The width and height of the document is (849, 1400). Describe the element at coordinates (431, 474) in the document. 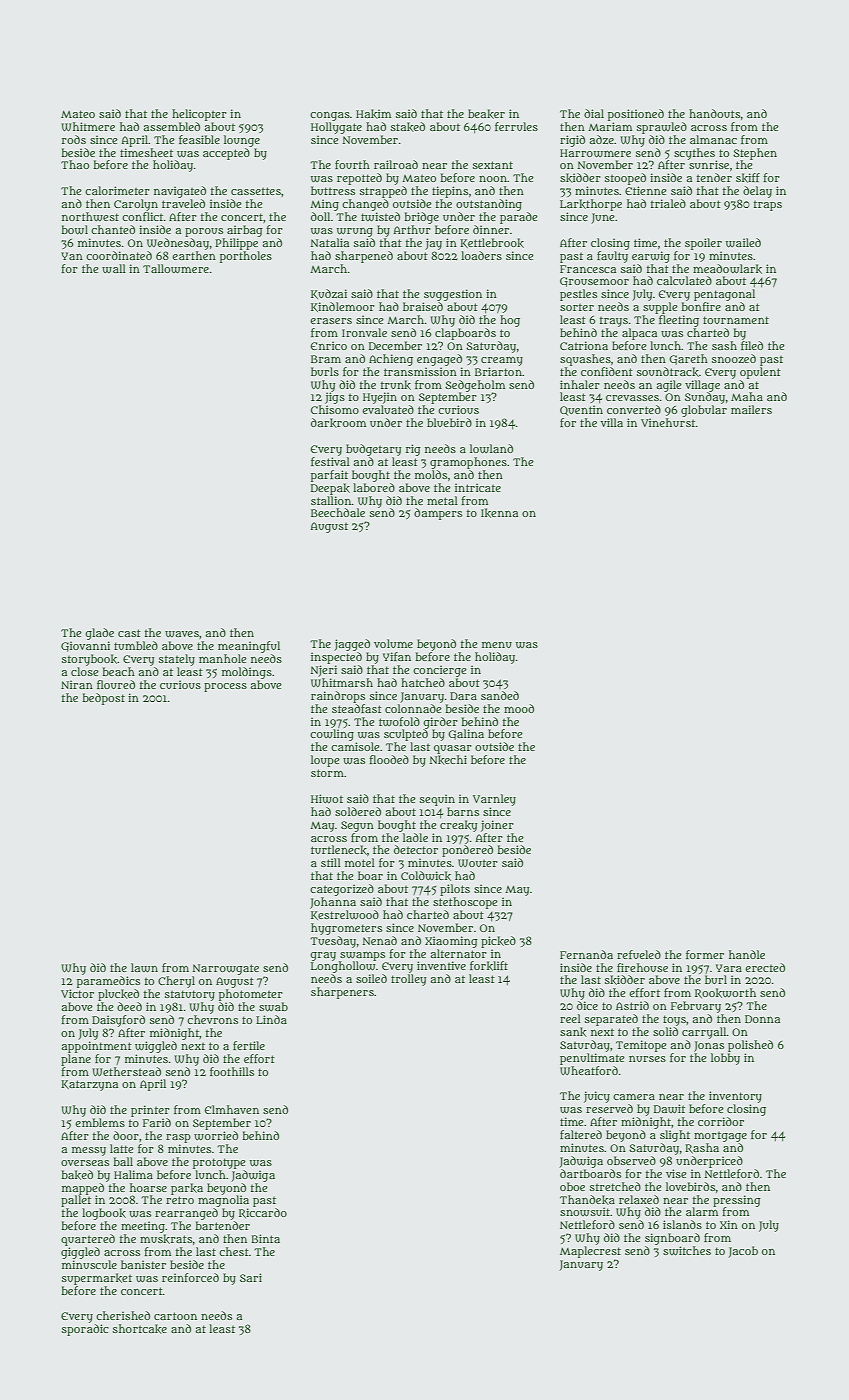

I see `molds` at that location.
